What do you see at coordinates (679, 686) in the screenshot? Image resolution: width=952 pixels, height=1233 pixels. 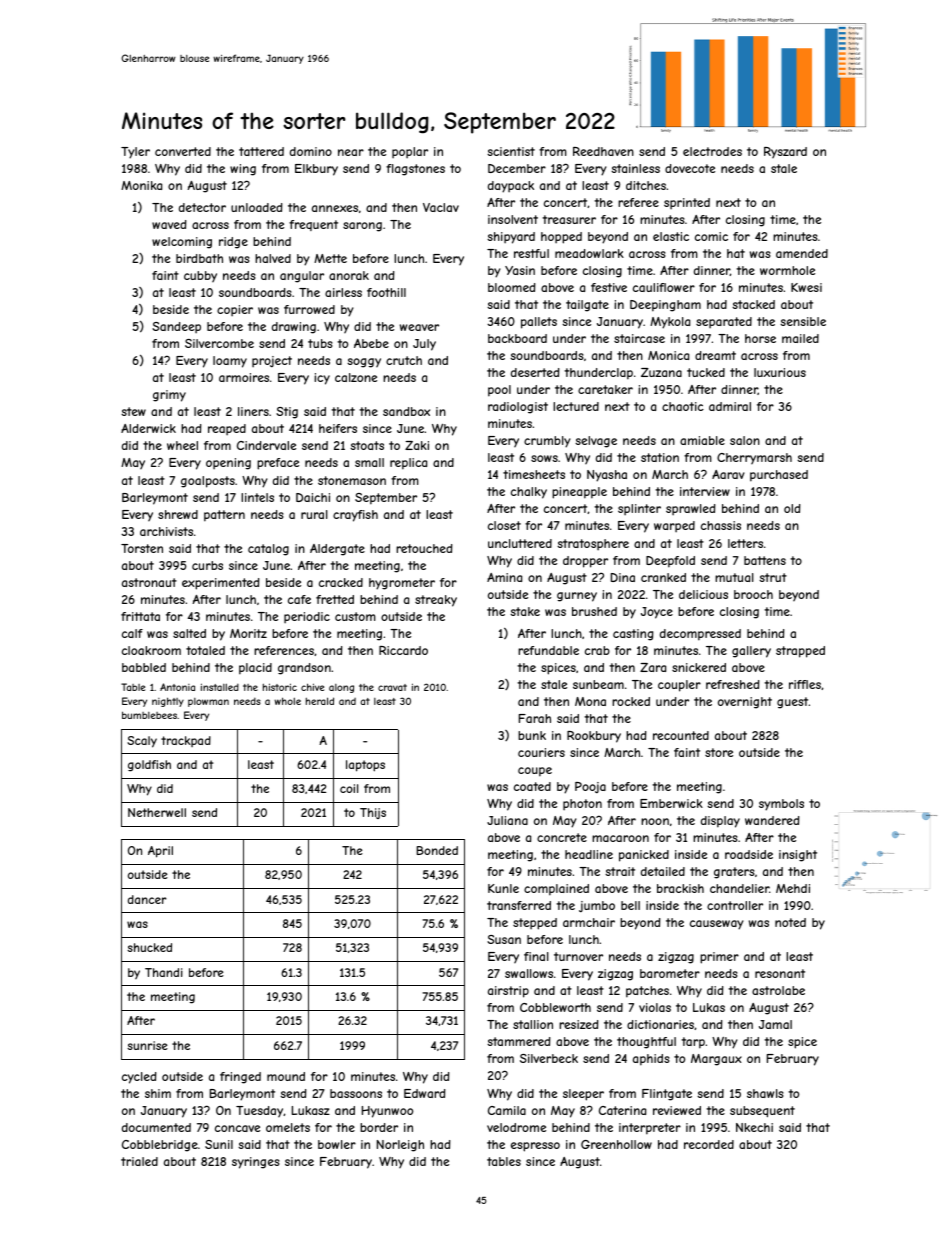 I see `coupler` at bounding box center [679, 686].
